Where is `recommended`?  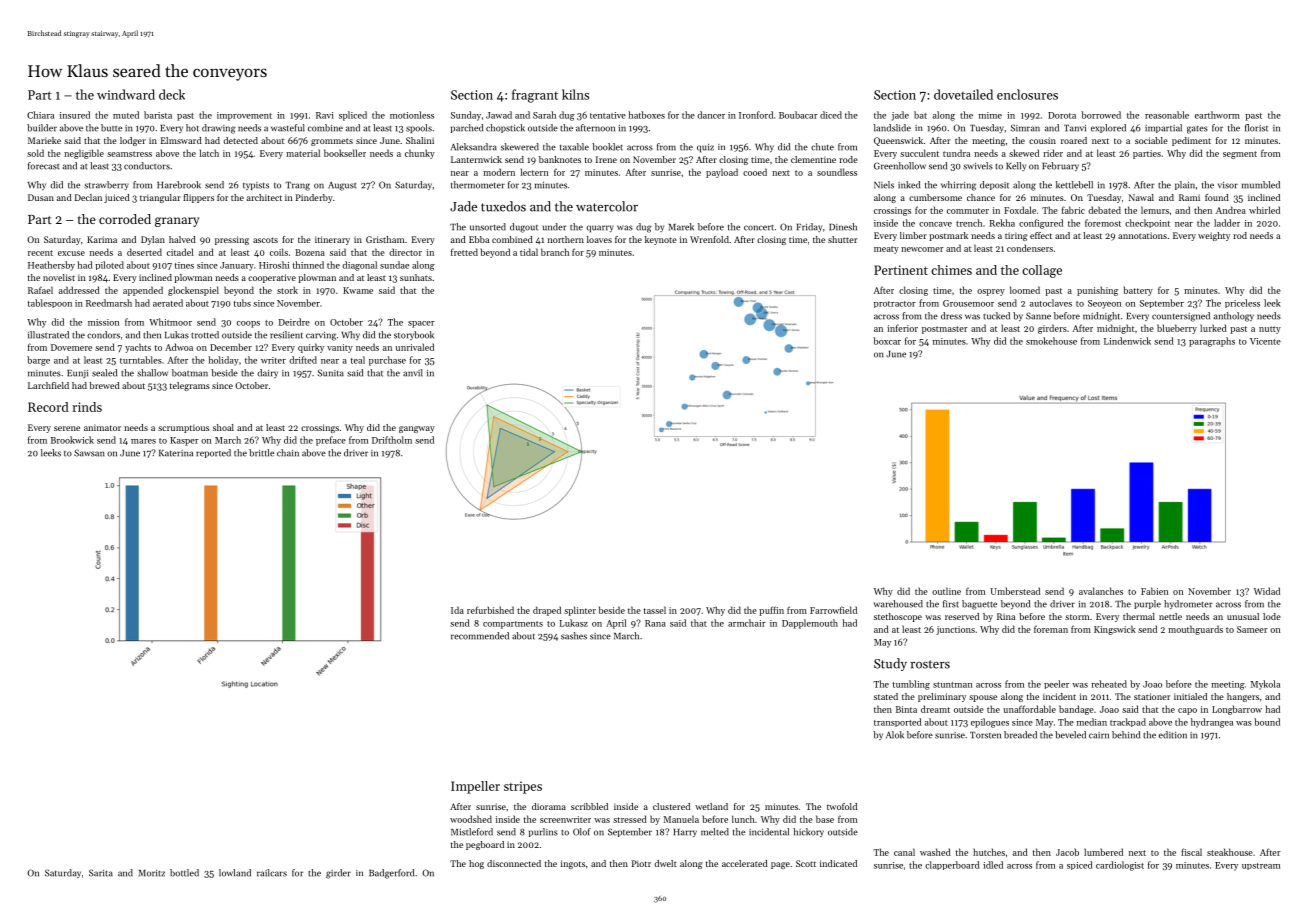
recommended is located at coordinates (480, 636).
